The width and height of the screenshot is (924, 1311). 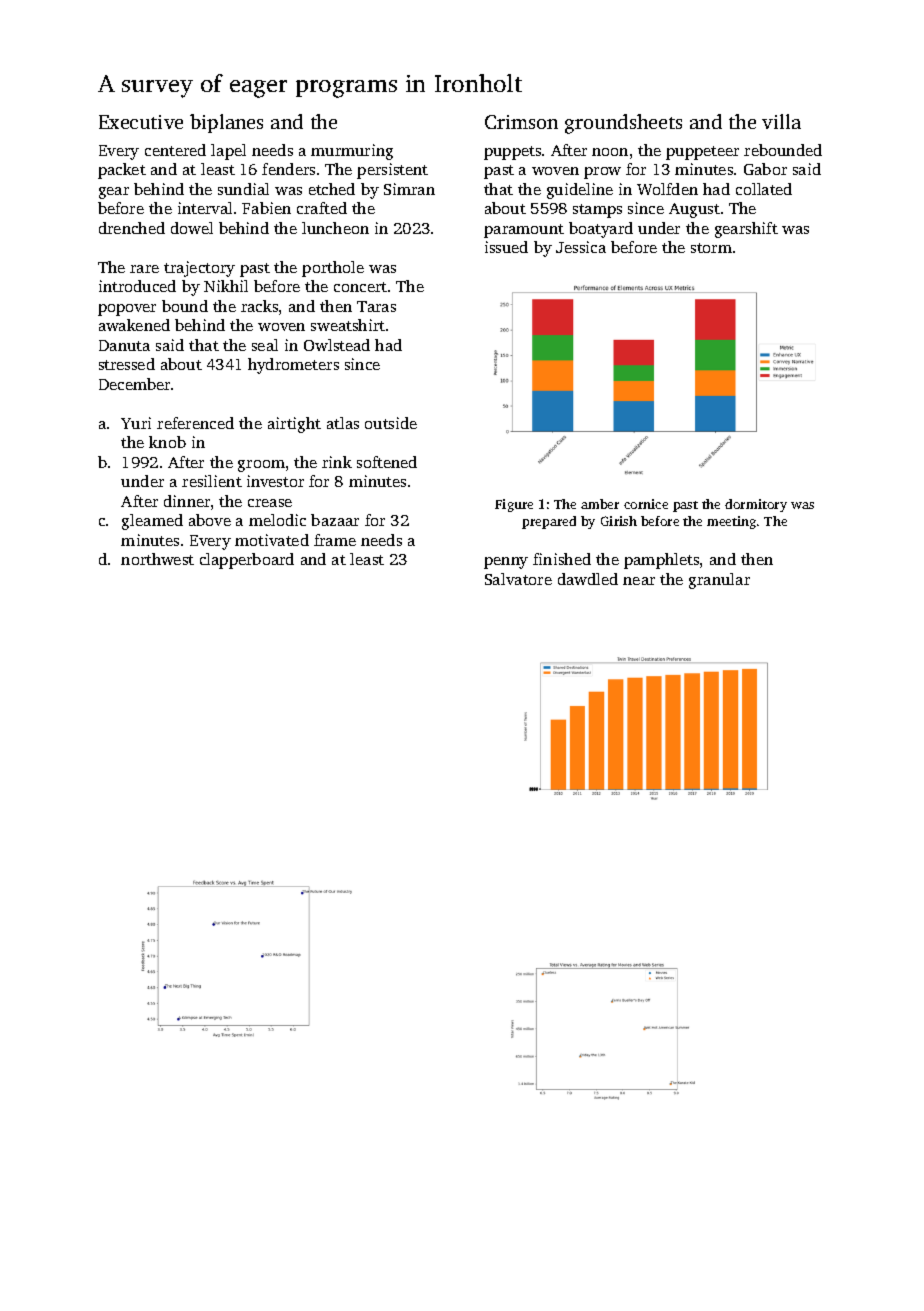 I want to click on murmuring, so click(x=352, y=152).
